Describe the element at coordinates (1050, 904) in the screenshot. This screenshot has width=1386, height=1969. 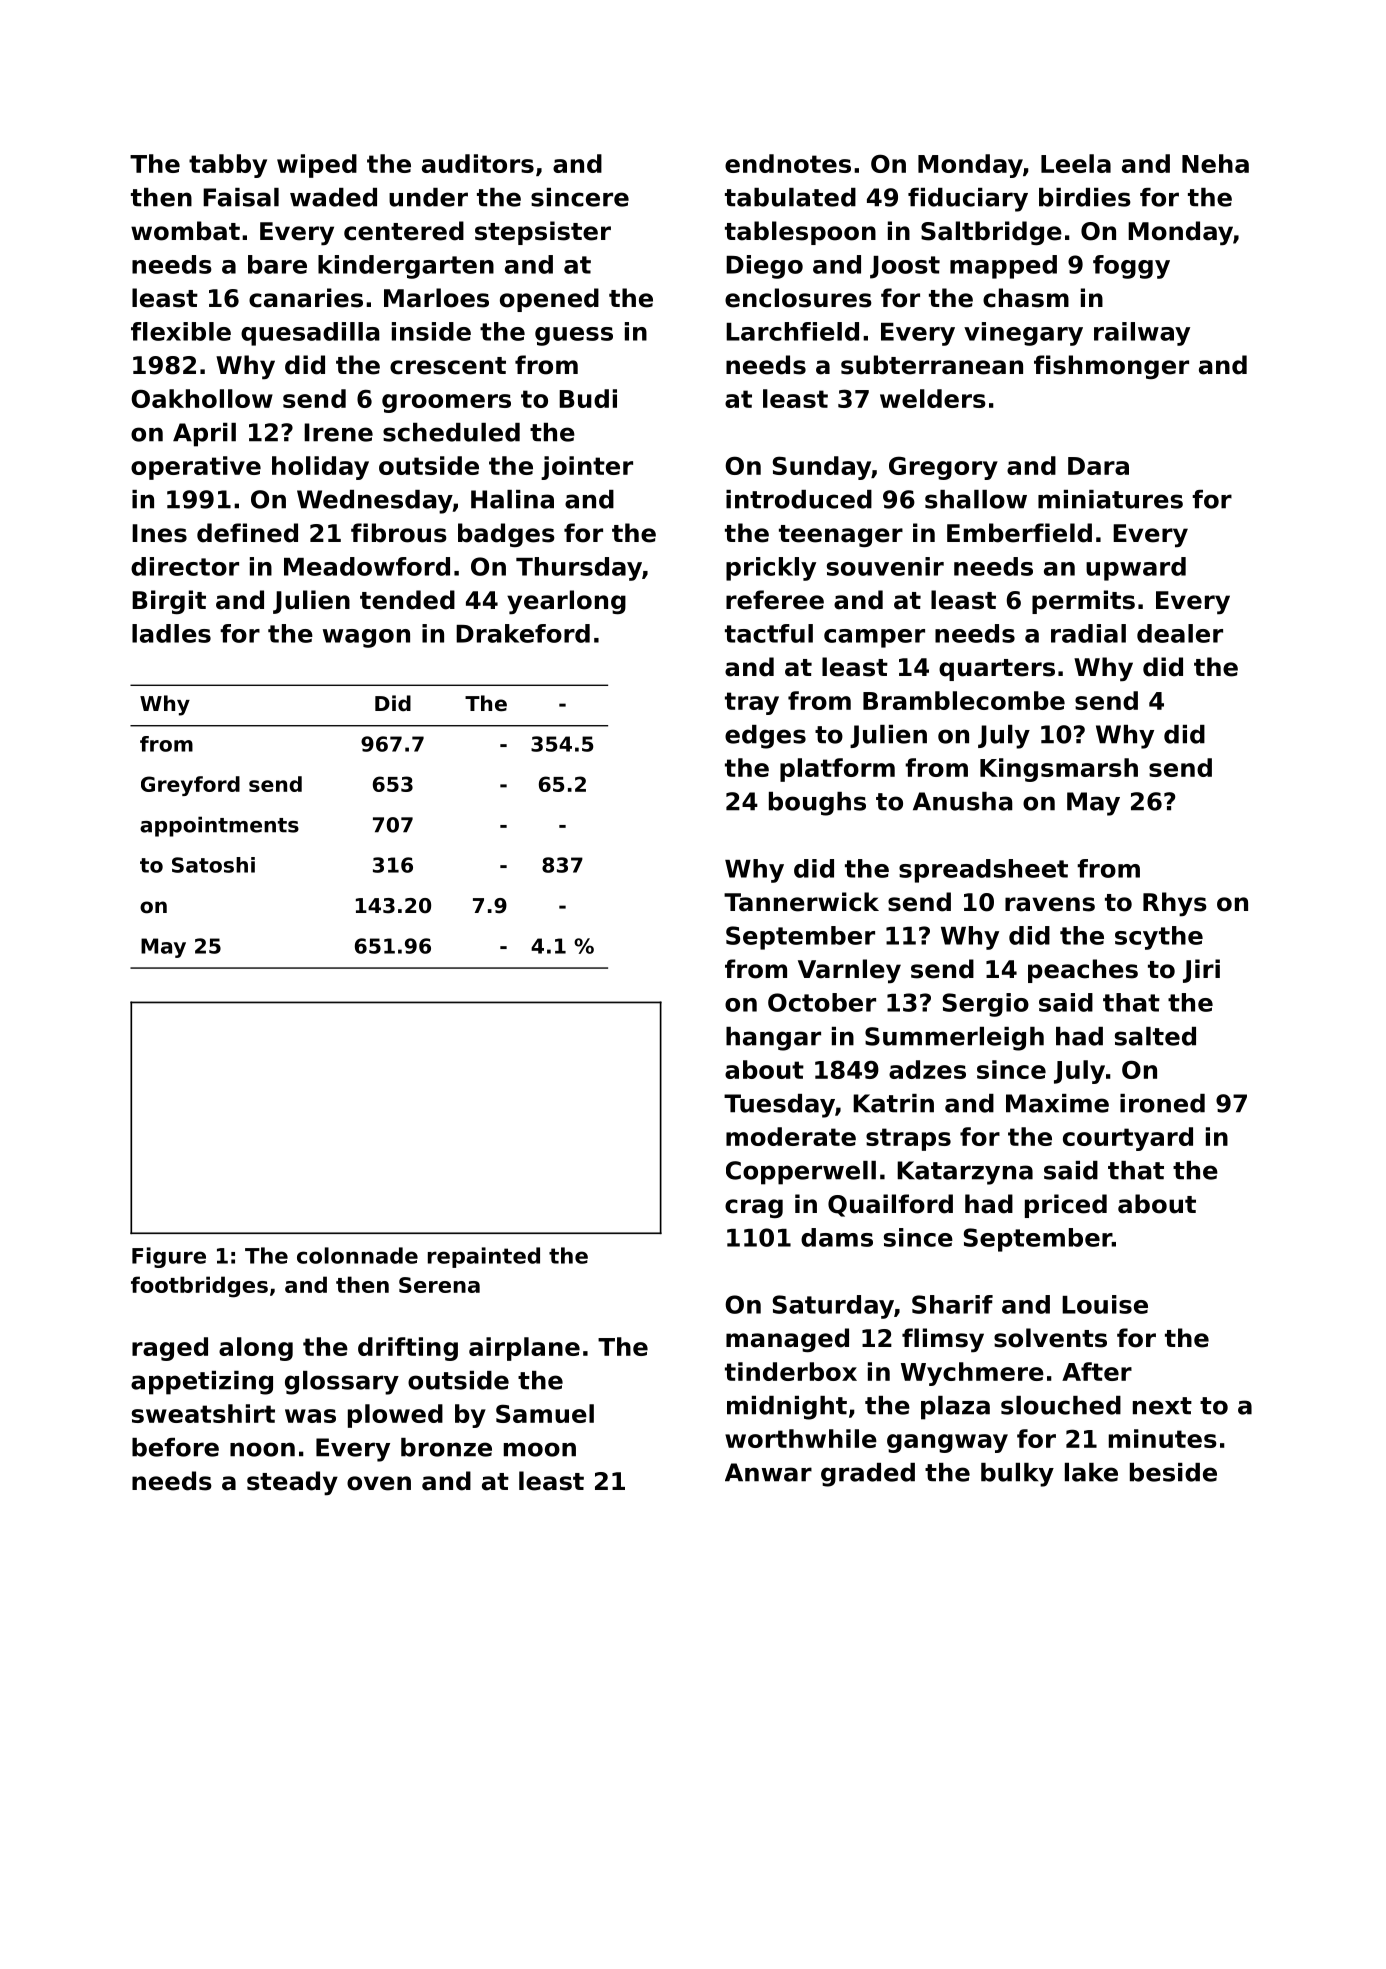
I see `ravens` at that location.
